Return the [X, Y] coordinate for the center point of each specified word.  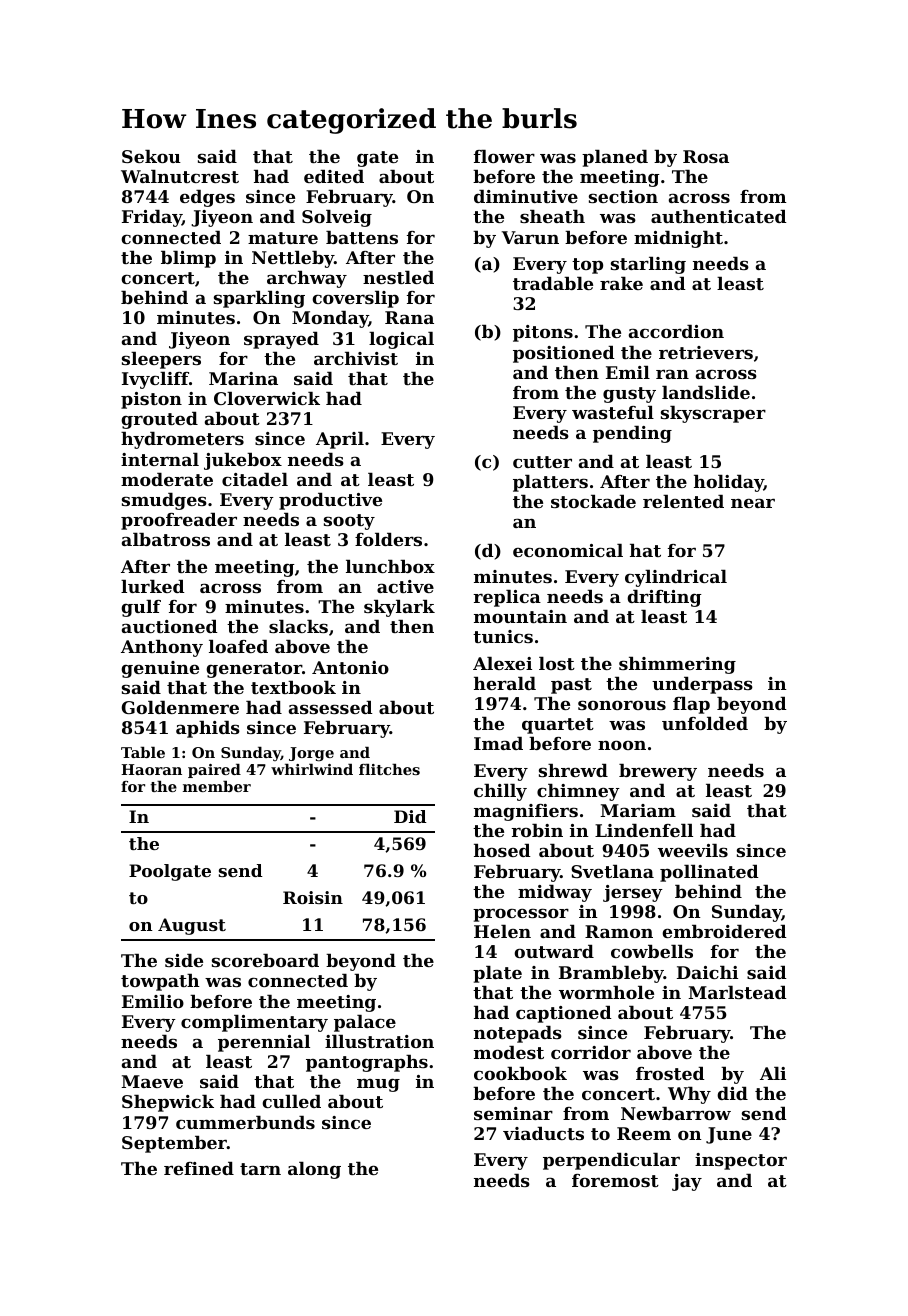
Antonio [350, 667]
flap [691, 705]
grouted [159, 420]
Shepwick [168, 1103]
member [217, 786]
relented [683, 501]
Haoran [151, 769]
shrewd [573, 770]
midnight [678, 239]
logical [401, 340]
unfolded [705, 723]
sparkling [259, 299]
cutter [542, 462]
